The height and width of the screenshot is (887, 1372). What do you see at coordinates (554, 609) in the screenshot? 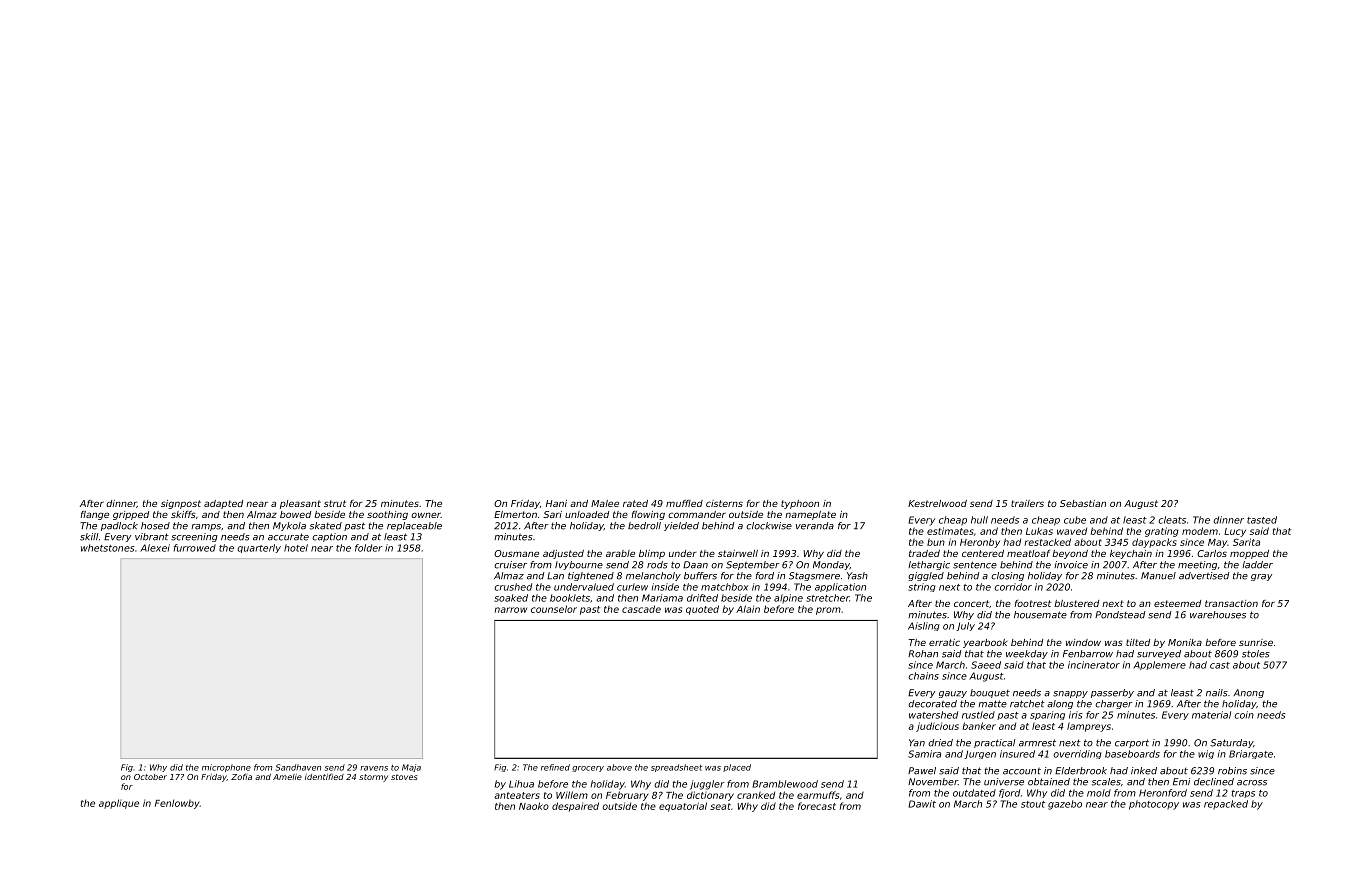
I see `counselor` at bounding box center [554, 609].
